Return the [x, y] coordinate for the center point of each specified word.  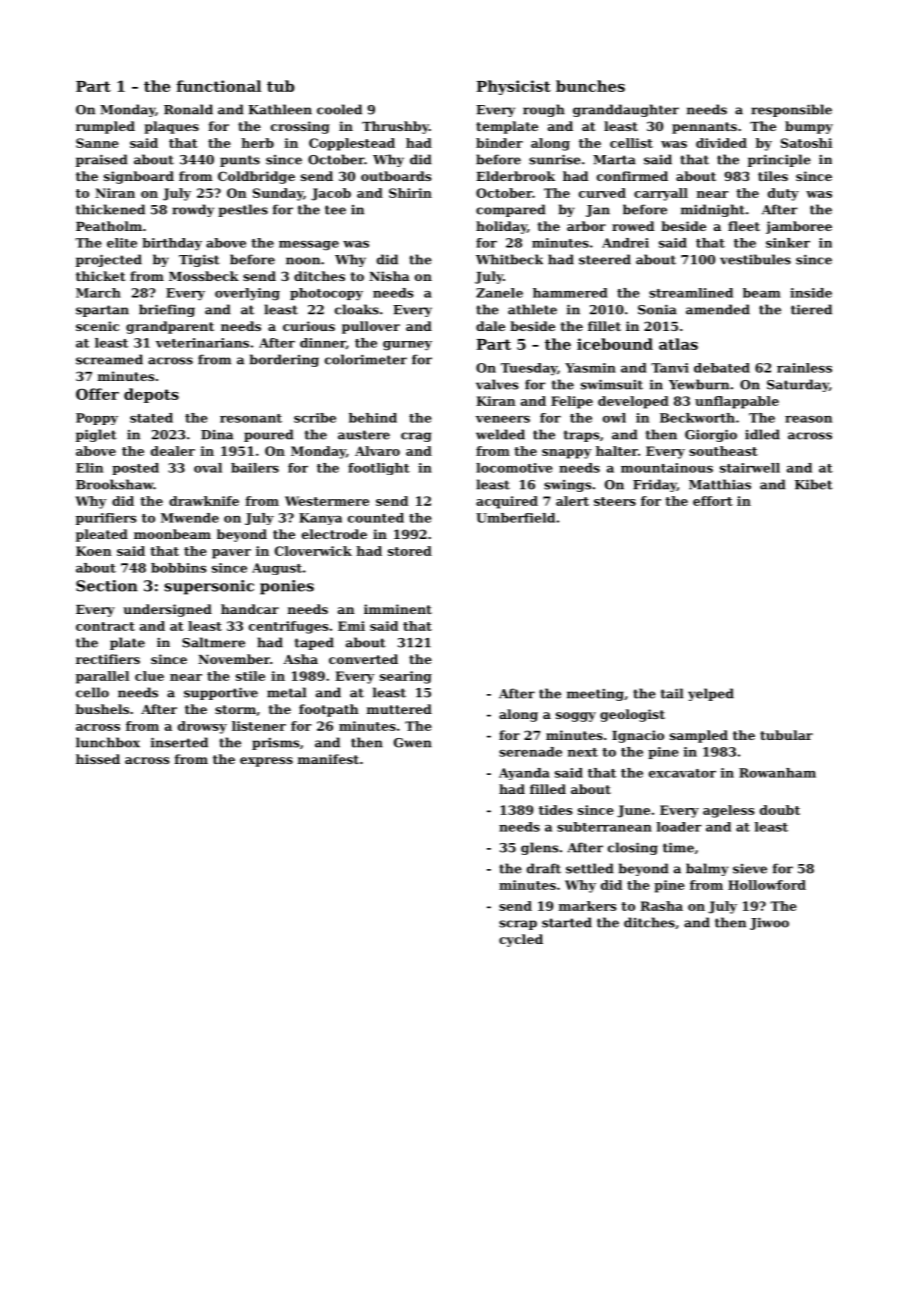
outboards [396, 176]
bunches [590, 86]
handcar [250, 609]
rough [544, 110]
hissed [98, 759]
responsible [791, 110]
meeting [595, 695]
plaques [171, 127]
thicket [101, 276]
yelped [711, 694]
